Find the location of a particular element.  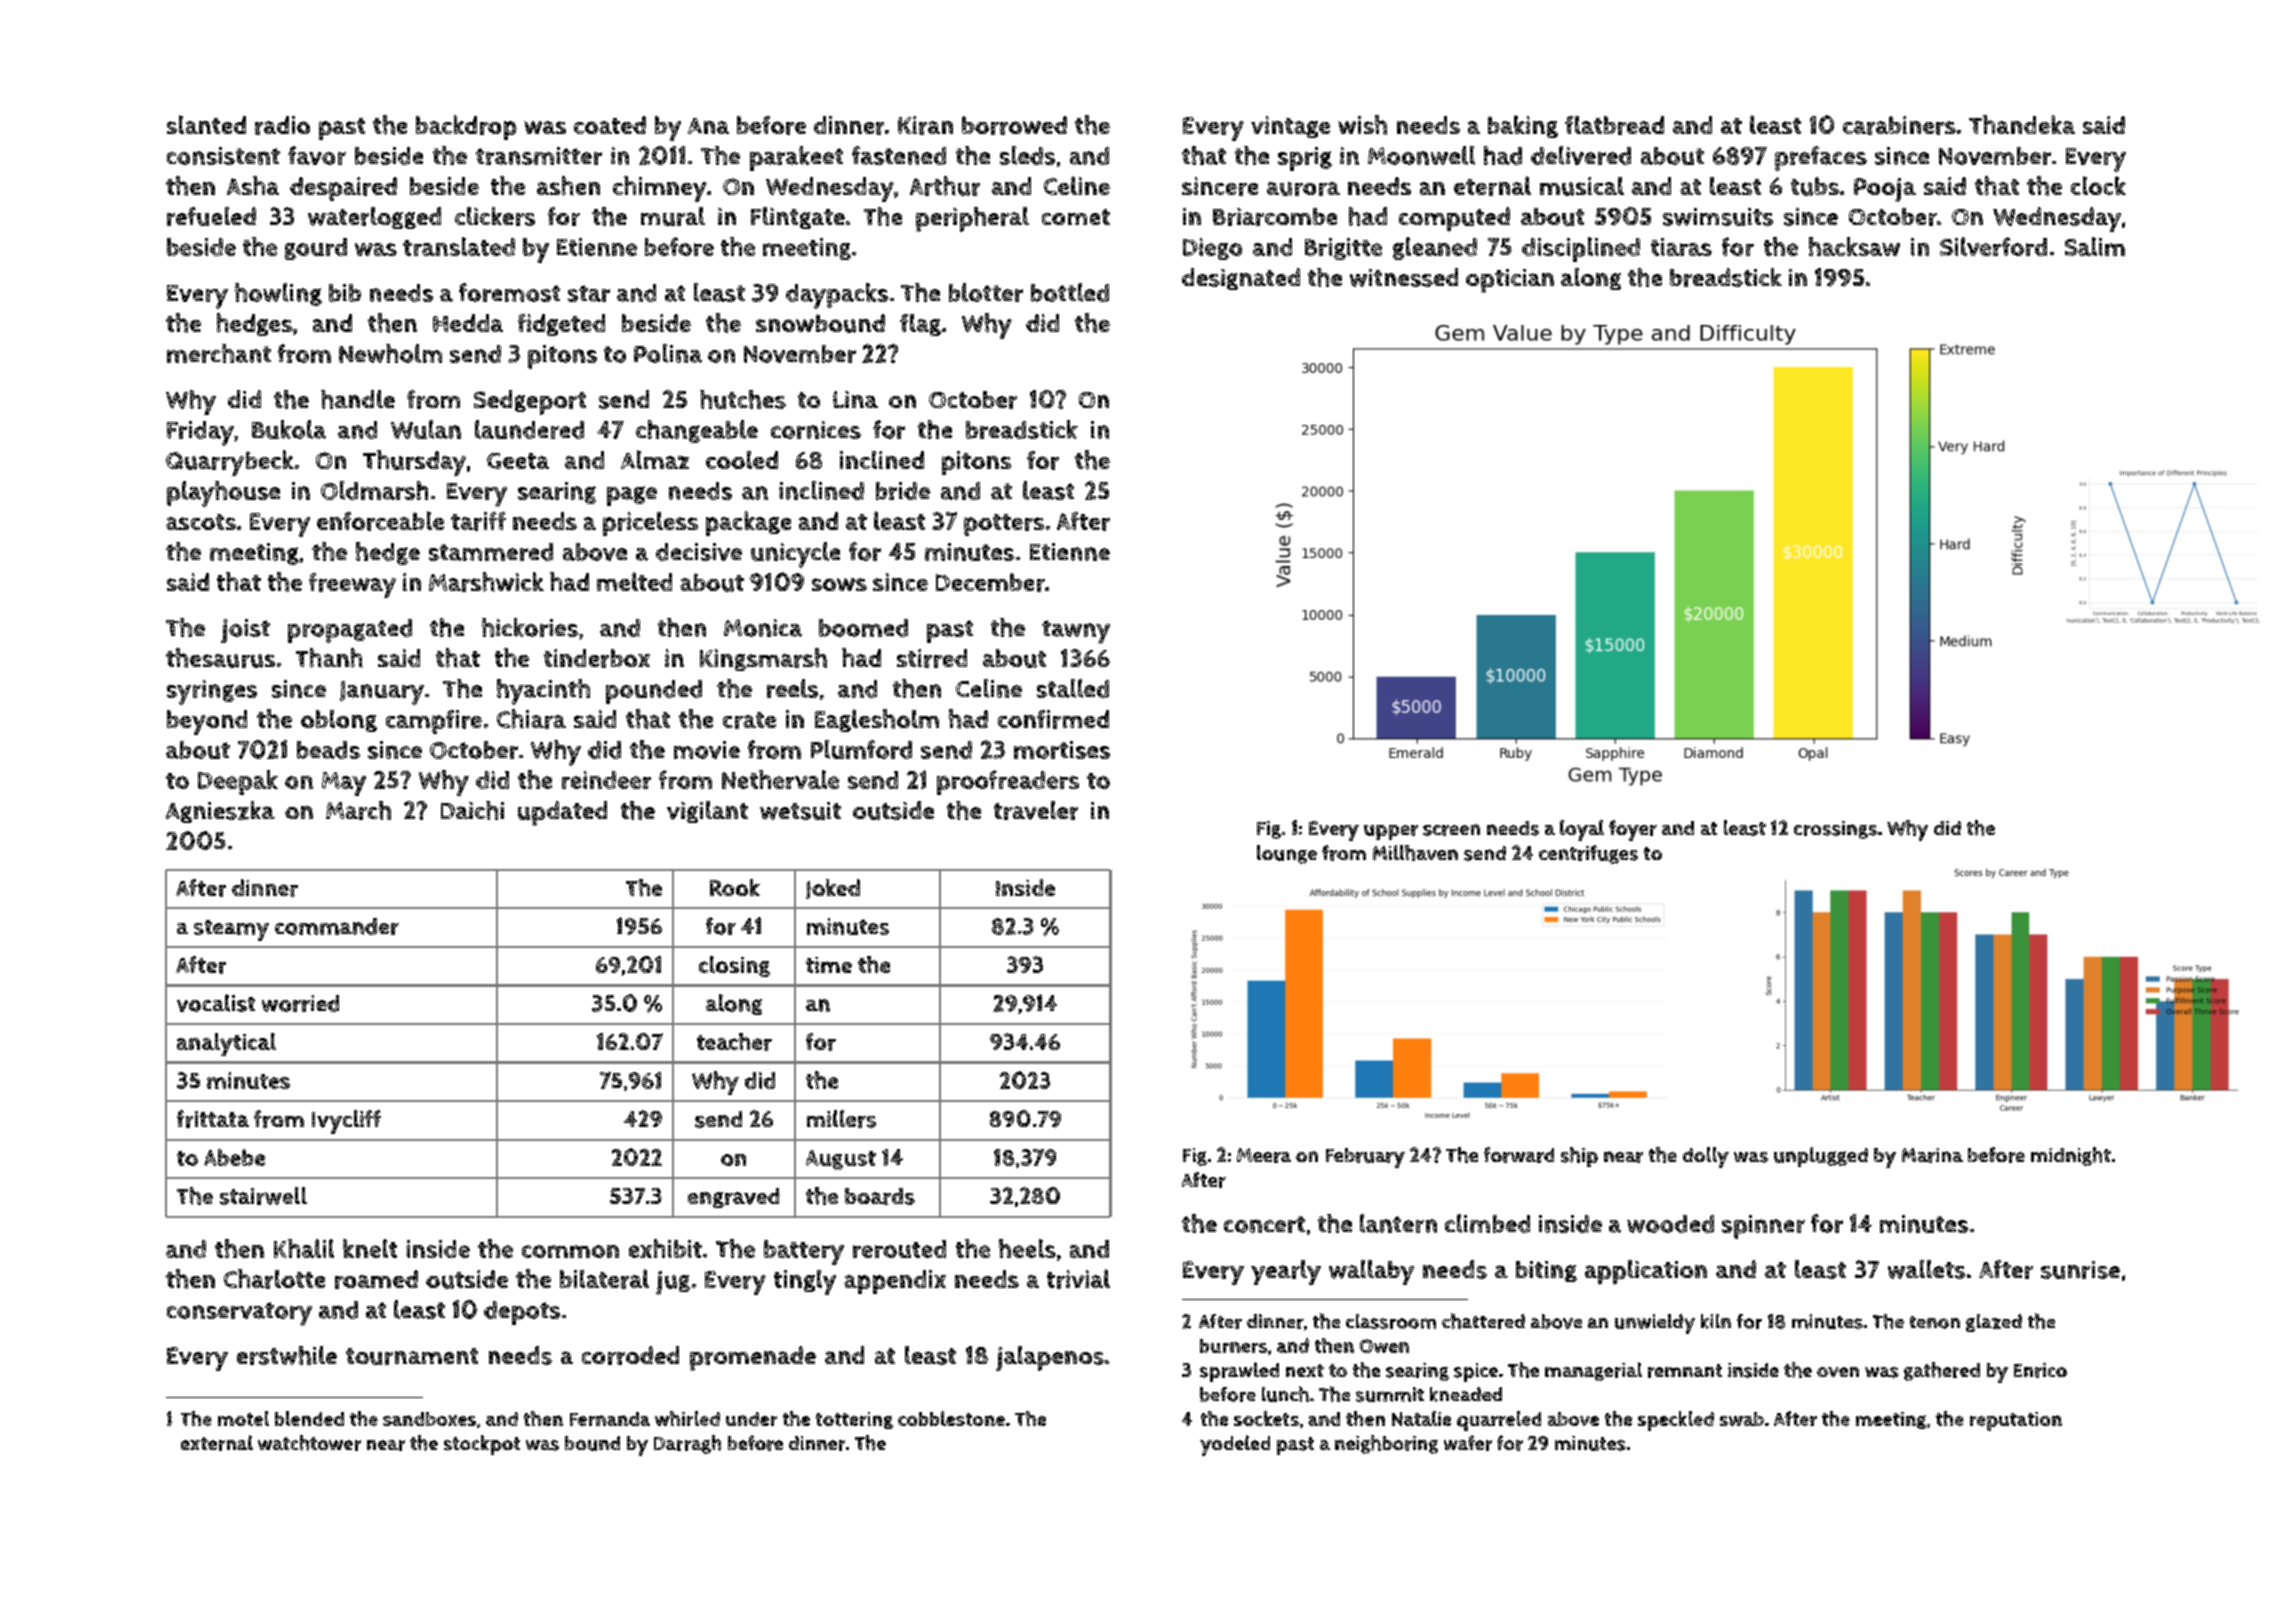

yodeled is located at coordinates (1235, 1445).
